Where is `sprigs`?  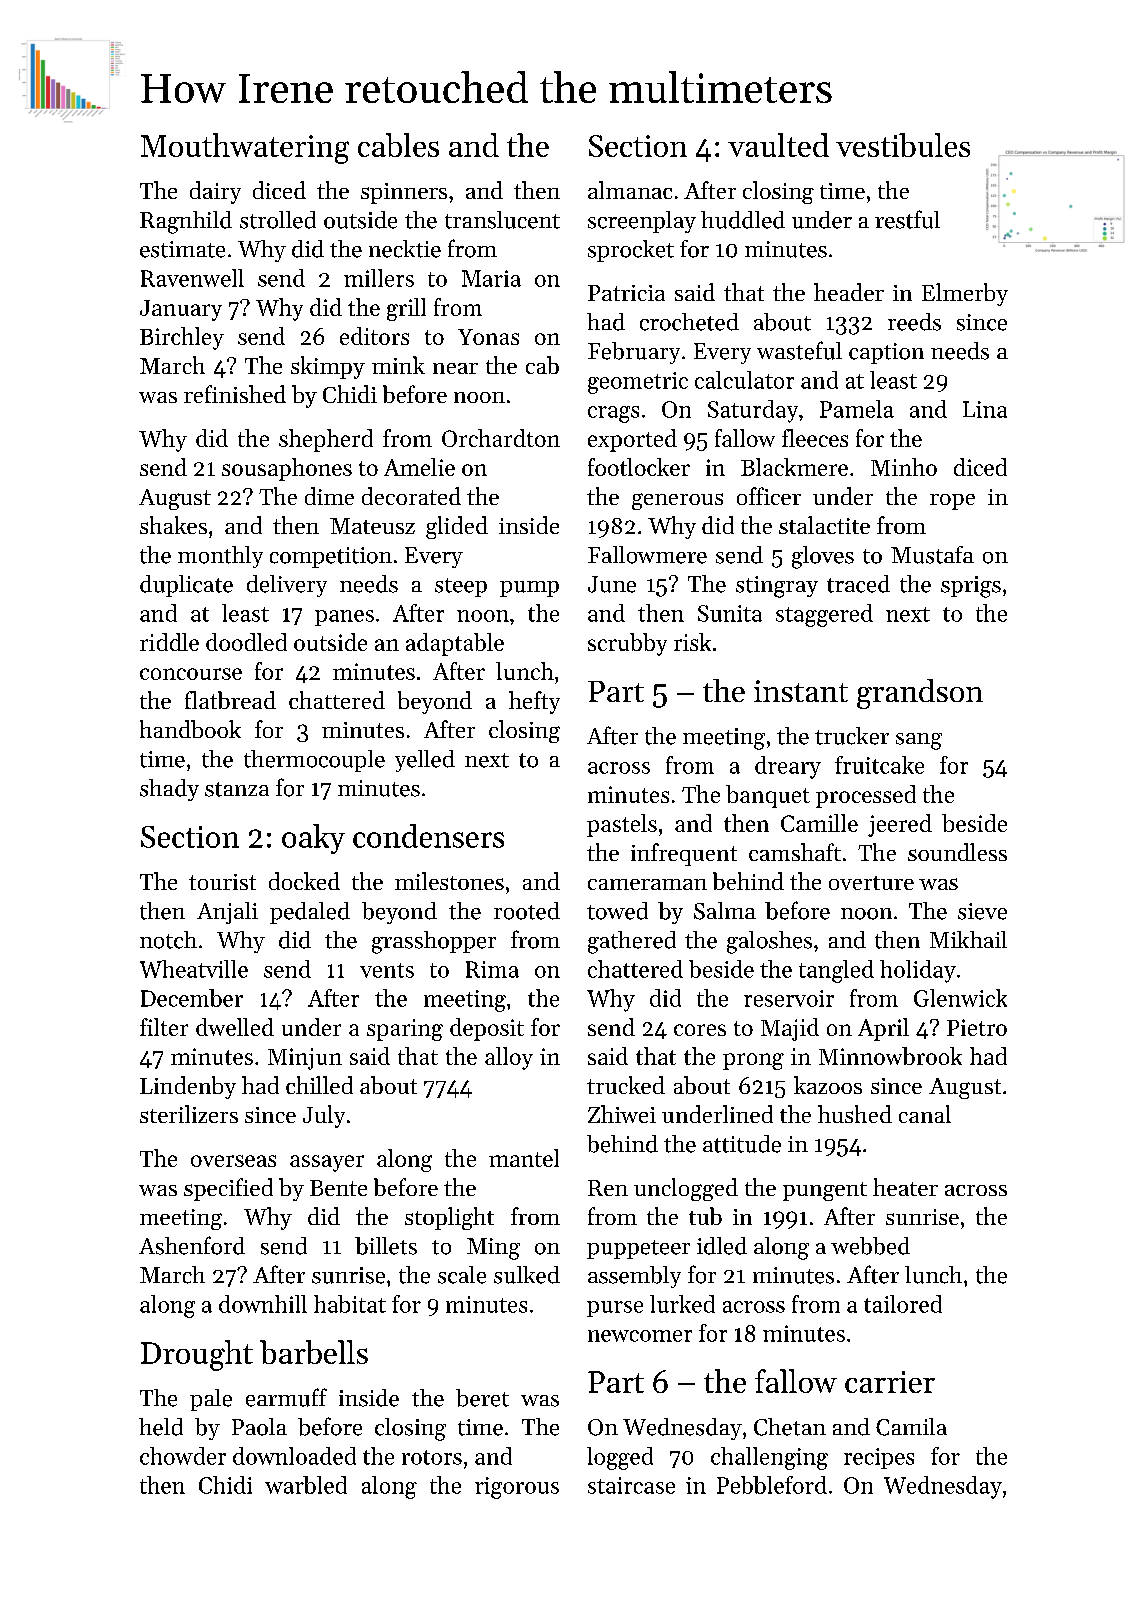
sprigs is located at coordinates (971, 587).
